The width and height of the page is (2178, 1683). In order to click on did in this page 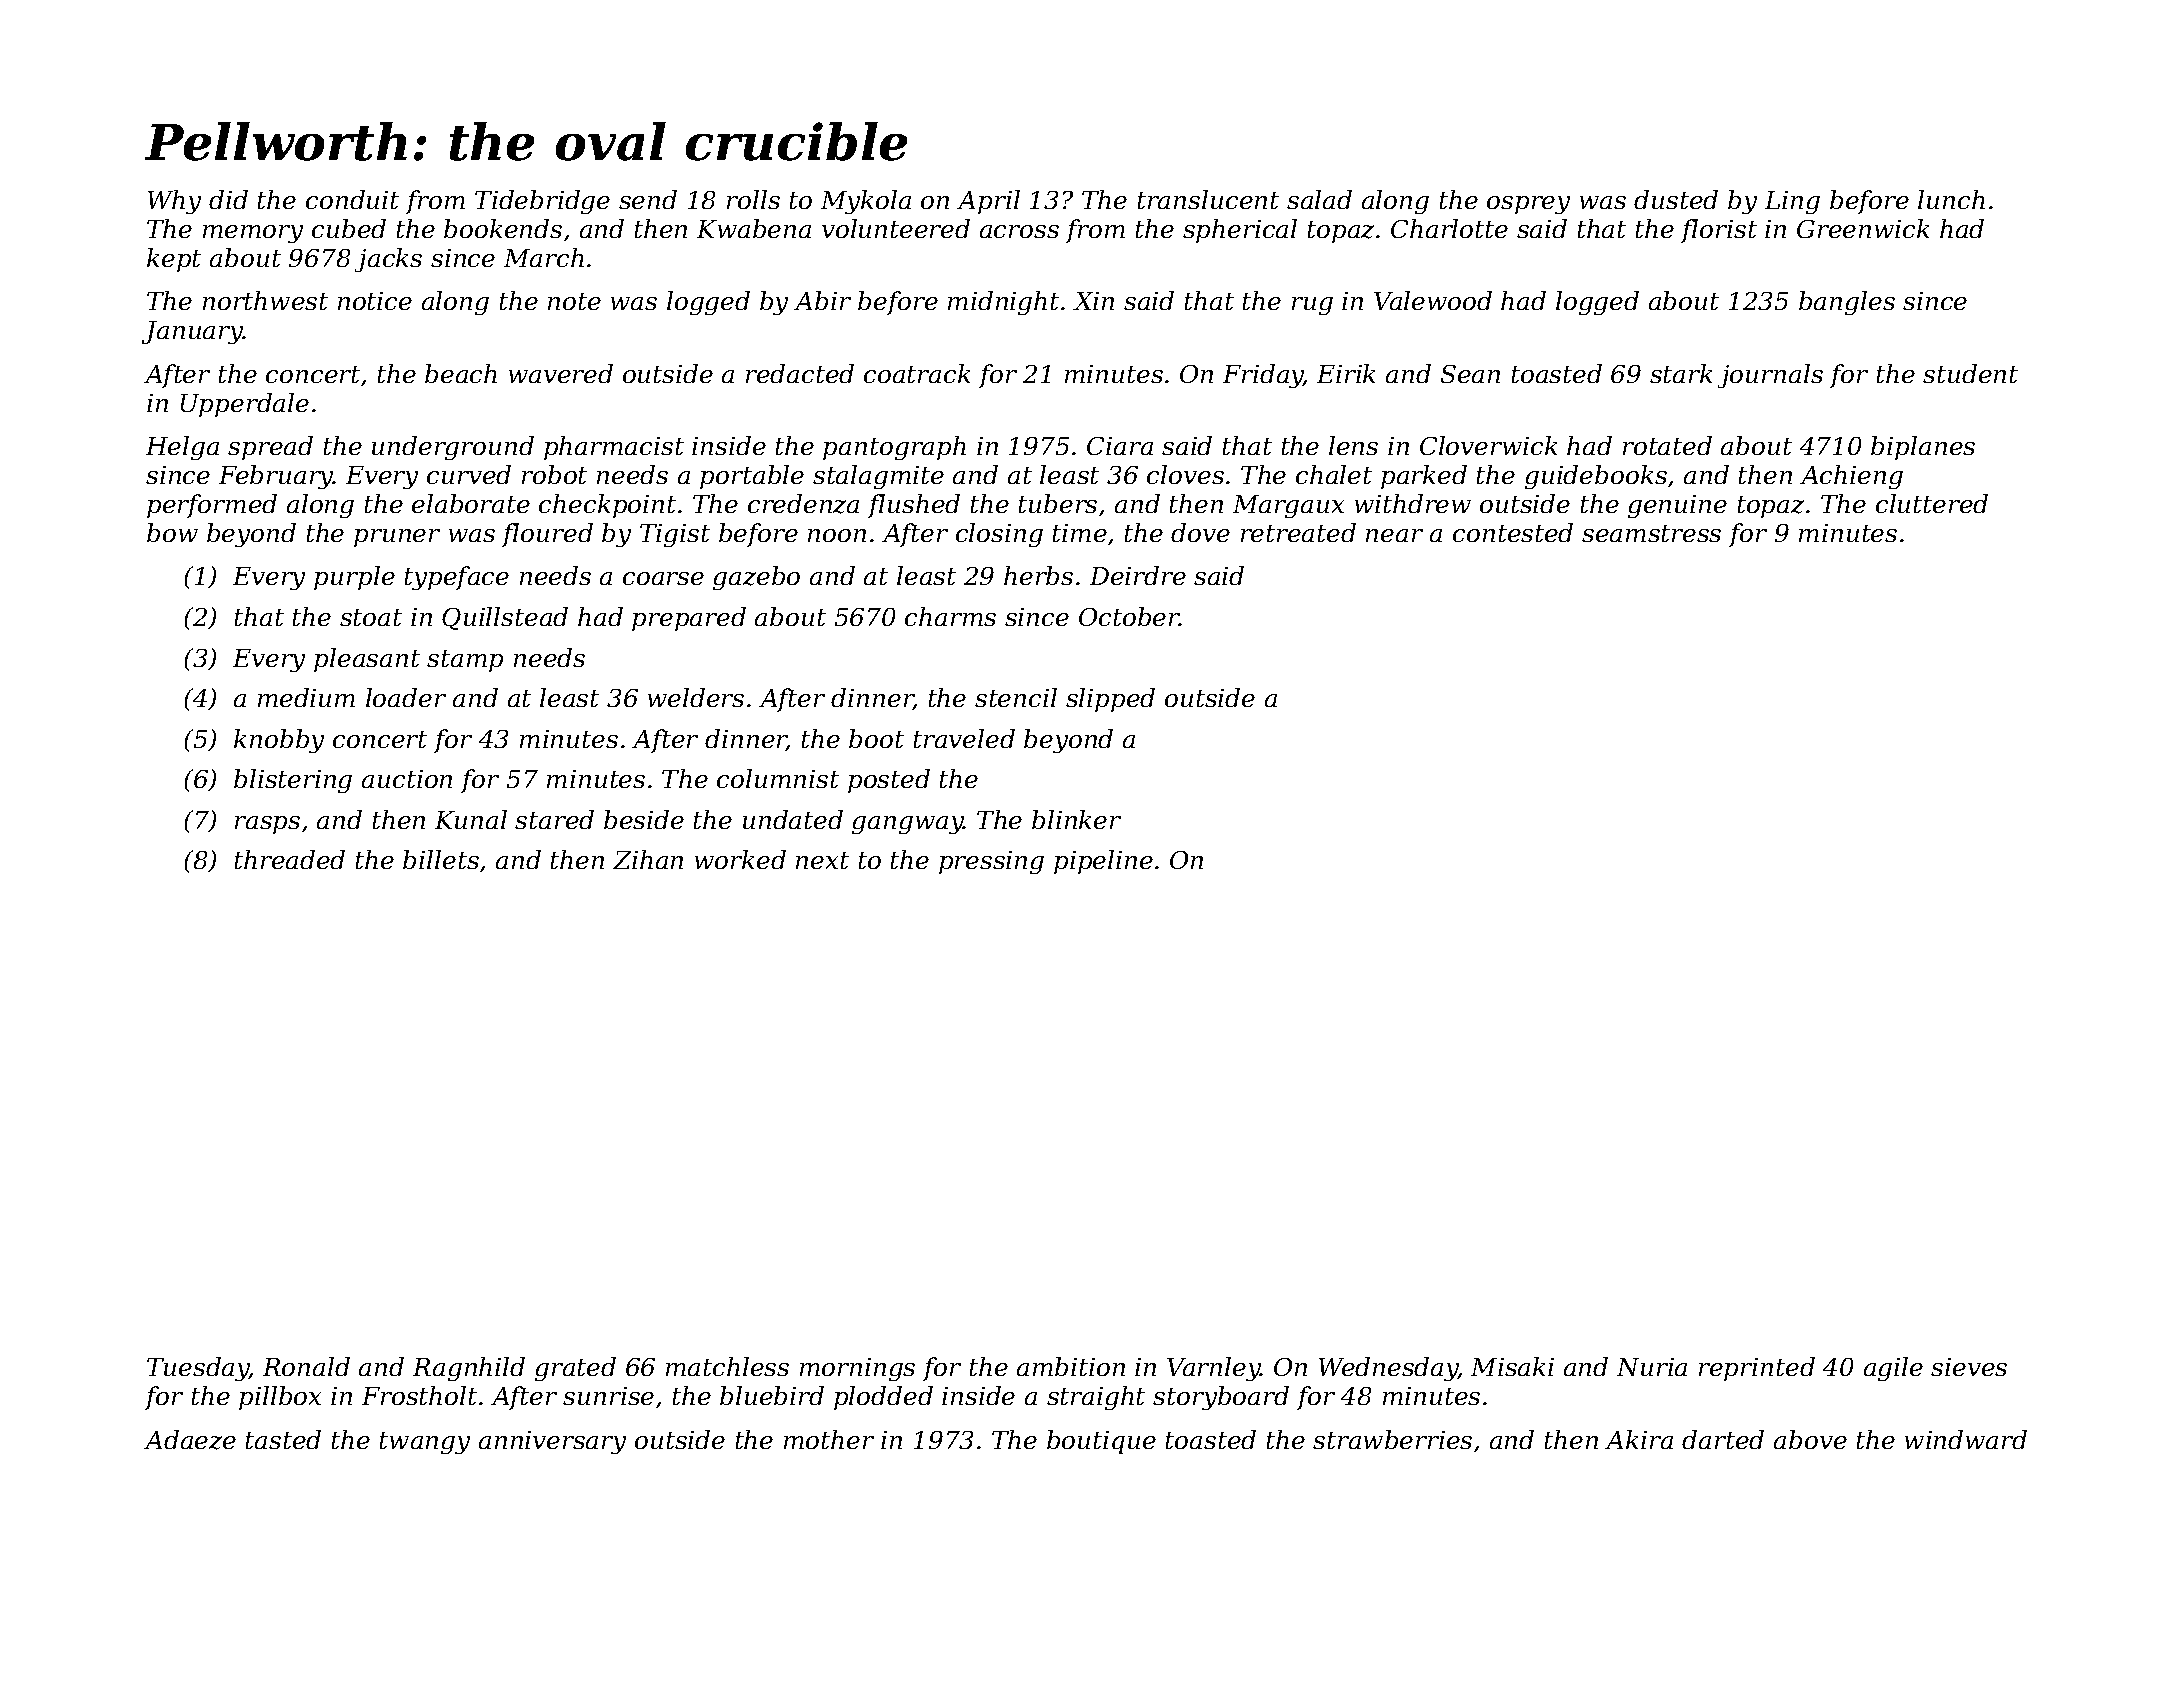, I will do `click(228, 199)`.
